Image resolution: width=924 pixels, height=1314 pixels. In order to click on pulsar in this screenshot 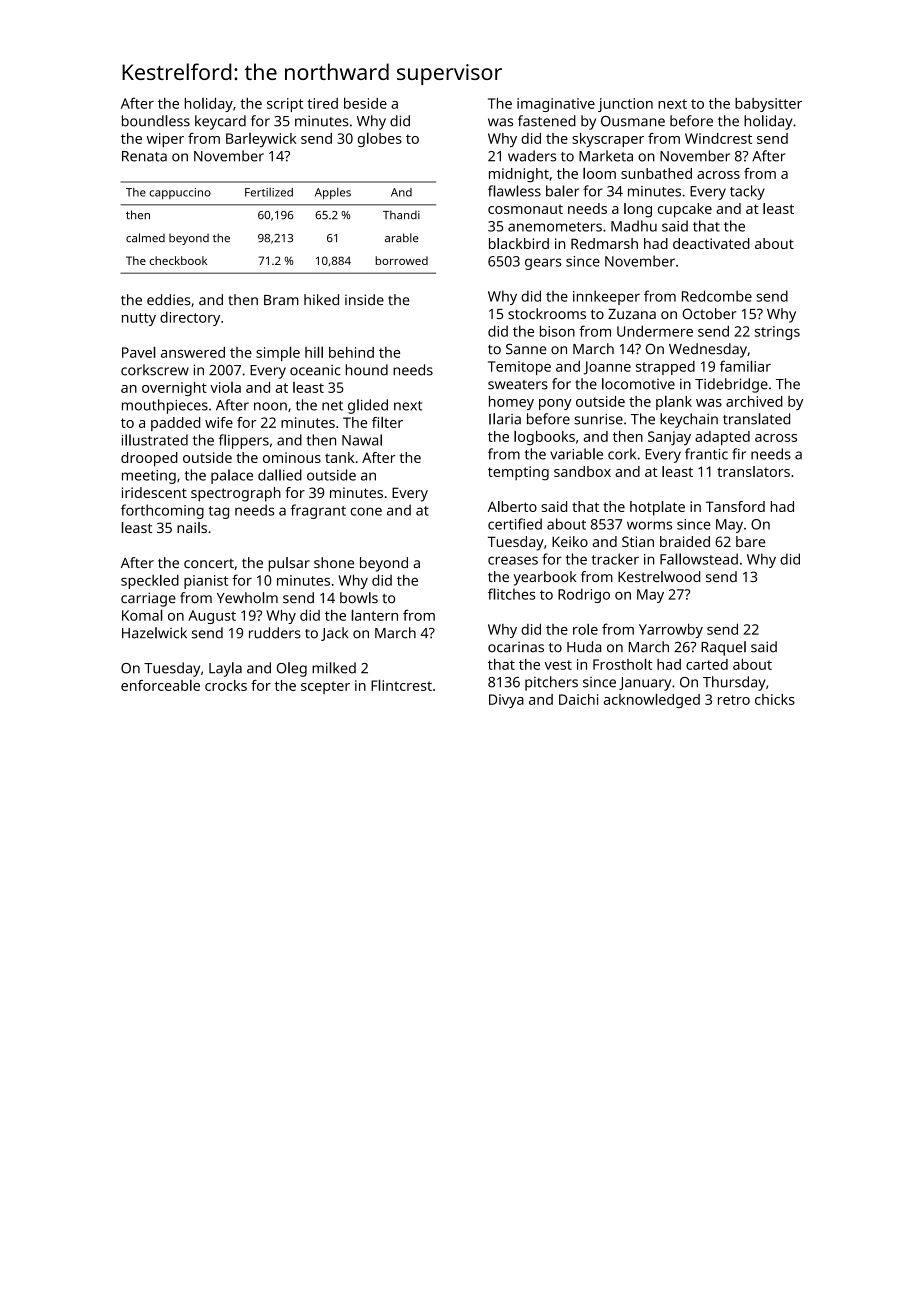, I will do `click(289, 564)`.
